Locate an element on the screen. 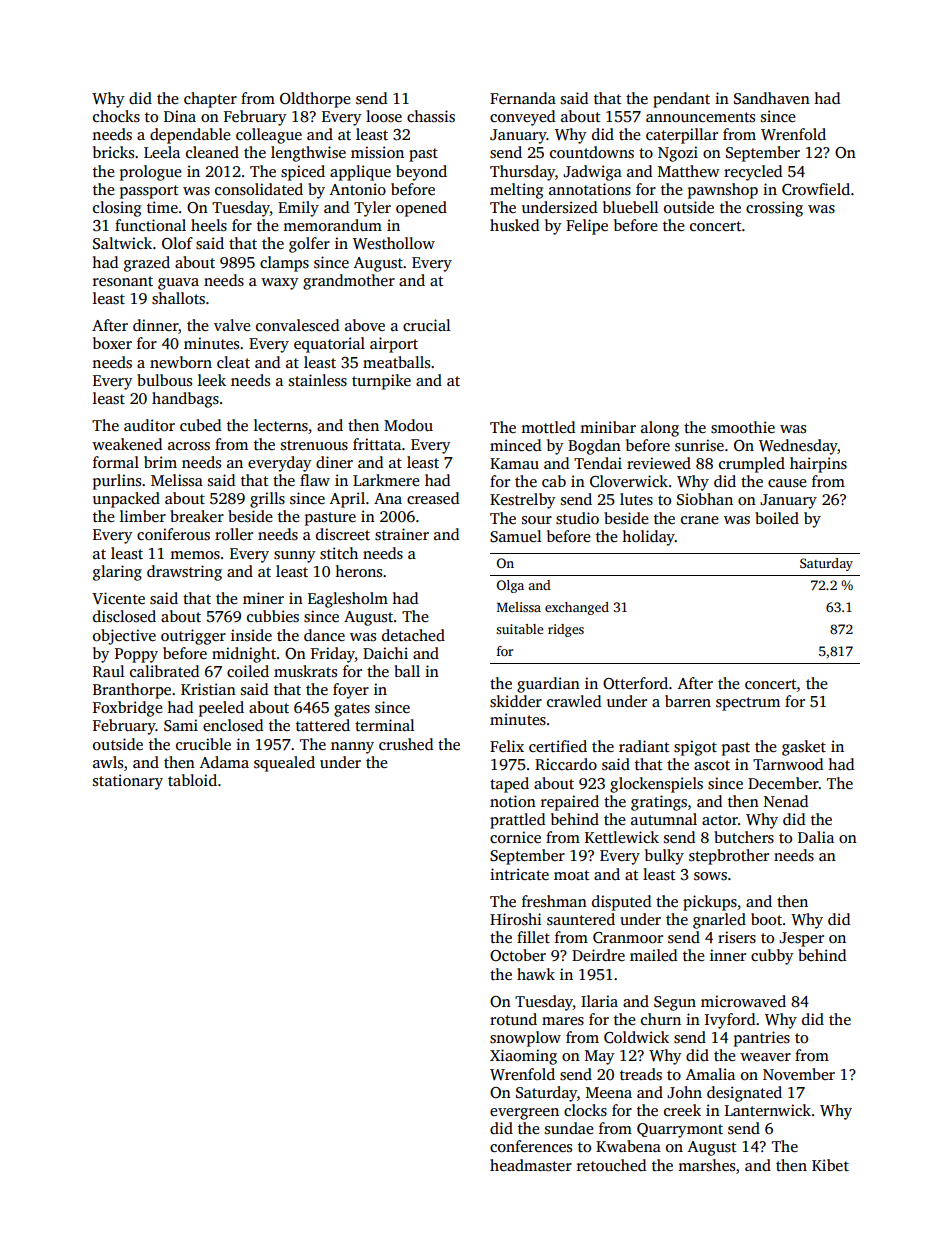  colleague is located at coordinates (269, 136).
